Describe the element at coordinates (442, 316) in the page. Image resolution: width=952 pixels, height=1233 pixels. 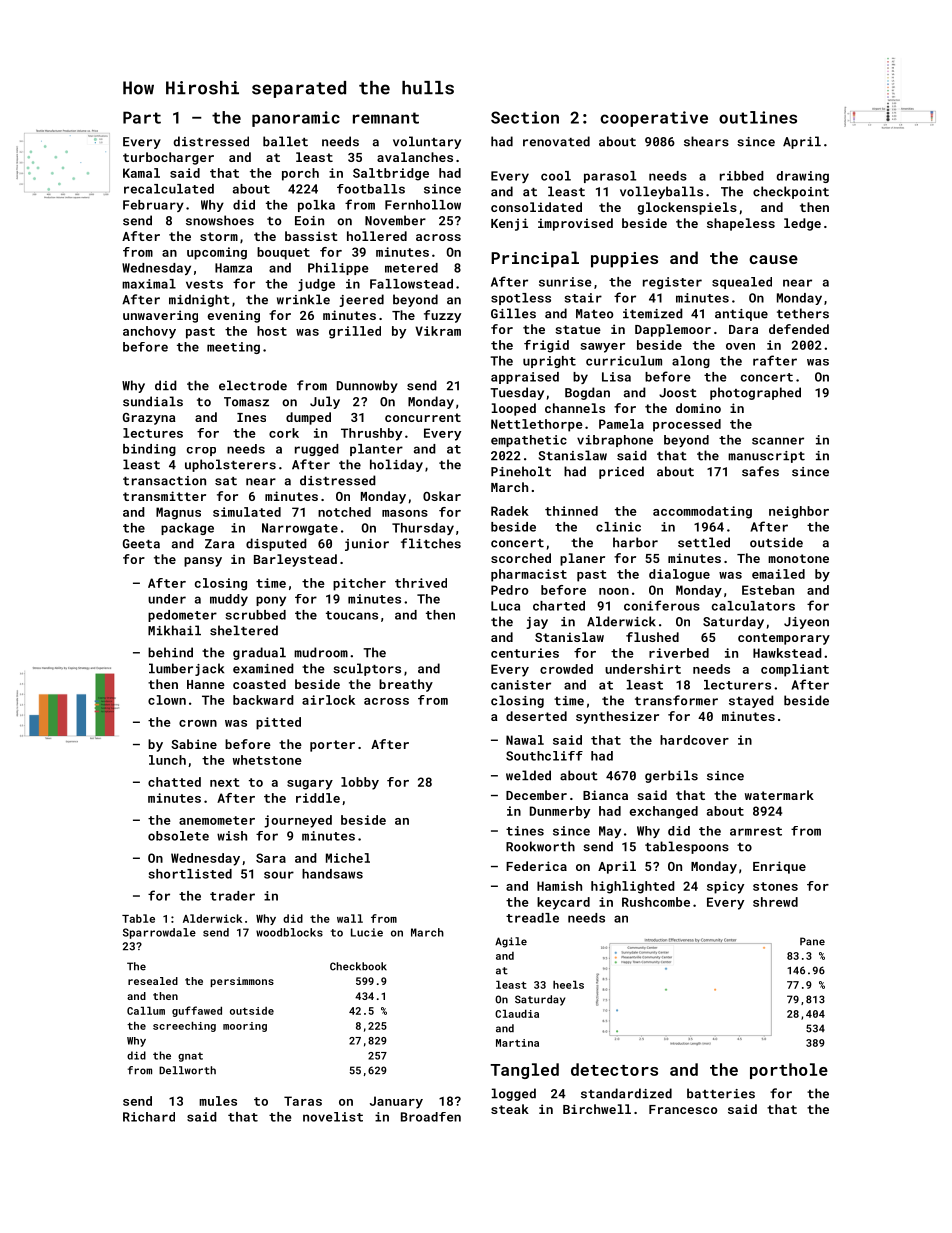
I see `fuzzy` at that location.
